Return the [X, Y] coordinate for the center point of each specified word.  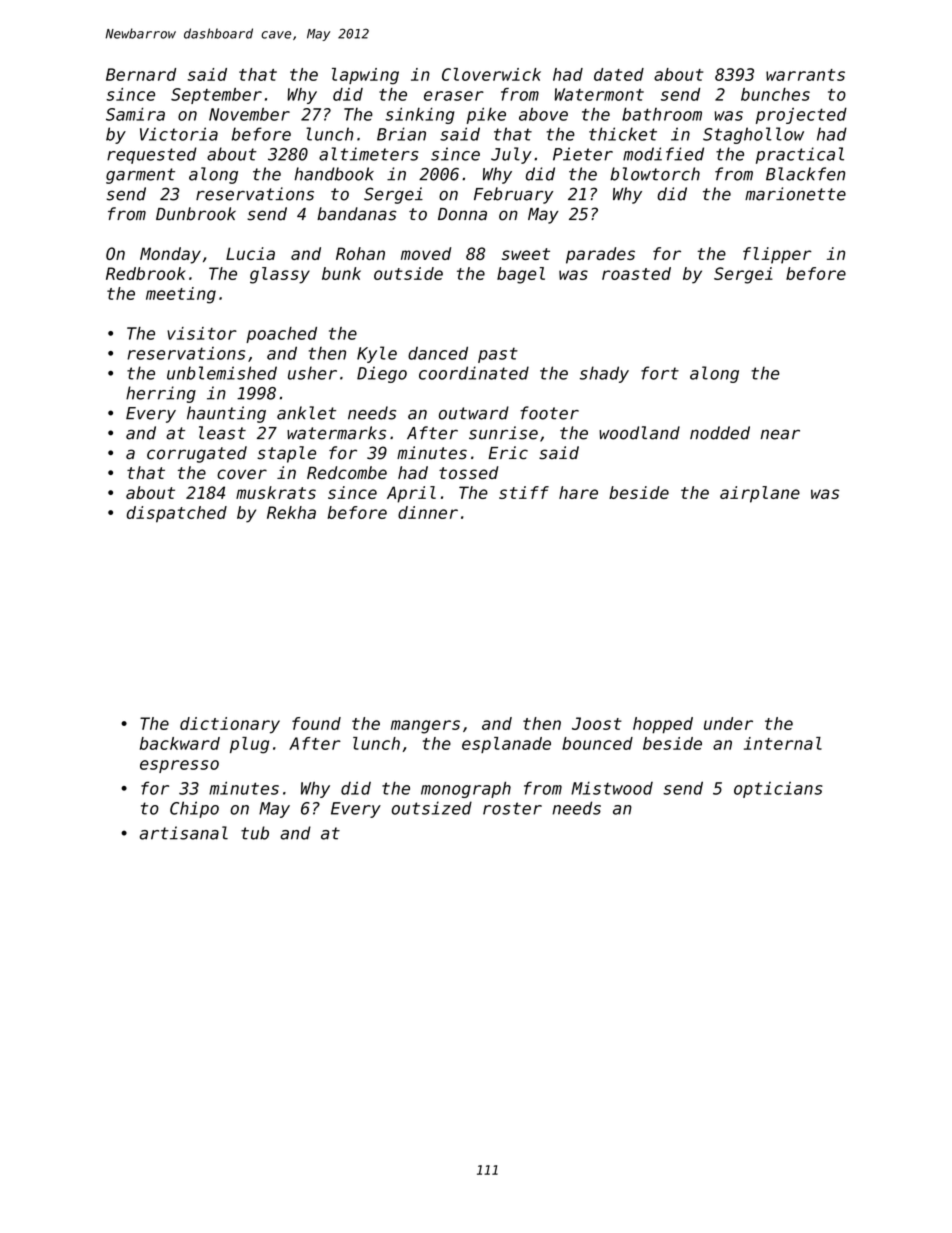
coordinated [474, 373]
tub [255, 833]
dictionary [230, 725]
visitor [202, 333]
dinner [428, 512]
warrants [805, 75]
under [728, 723]
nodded [720, 433]
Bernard [141, 74]
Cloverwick [491, 74]
